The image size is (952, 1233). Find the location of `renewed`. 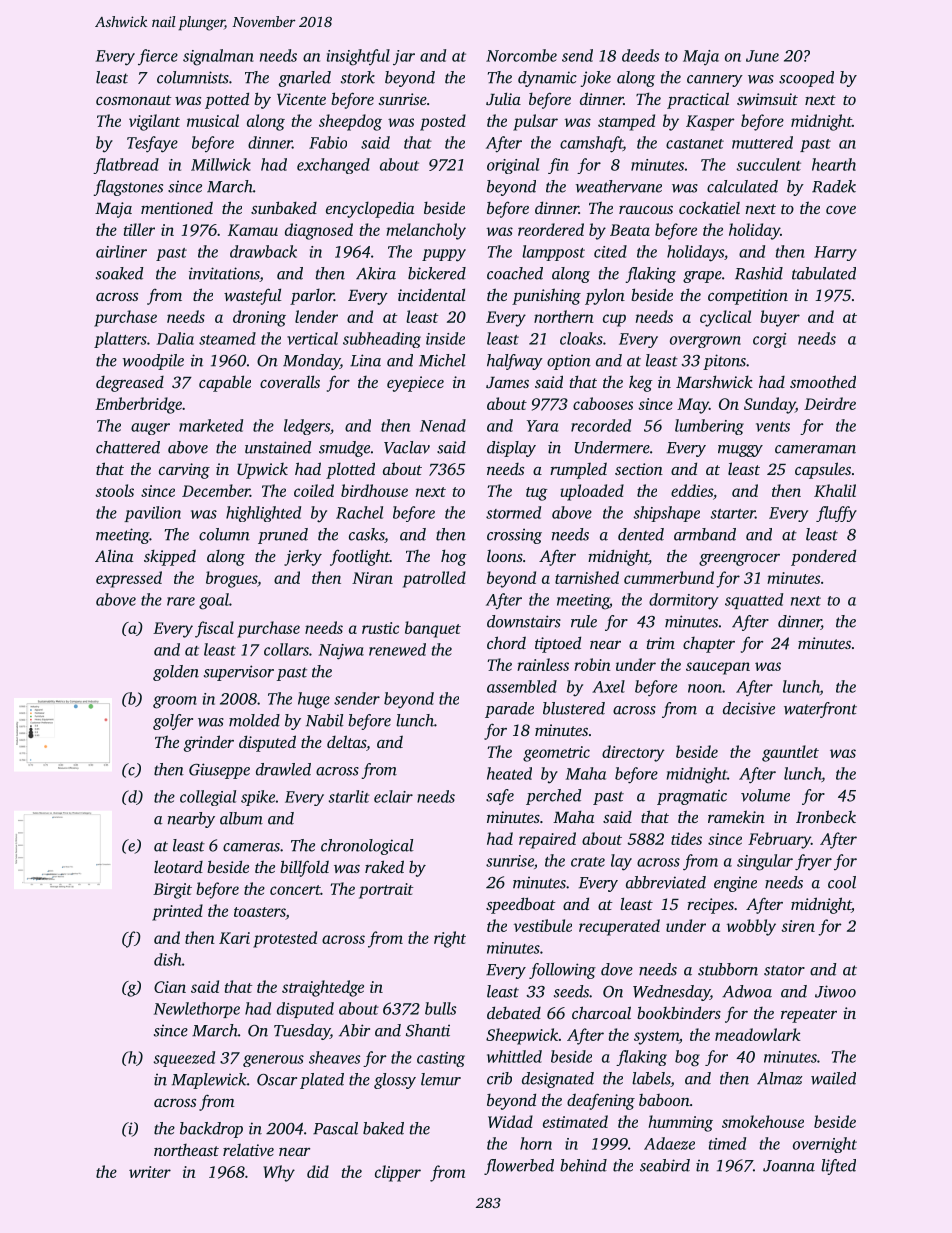

renewed is located at coordinates (397, 649).
